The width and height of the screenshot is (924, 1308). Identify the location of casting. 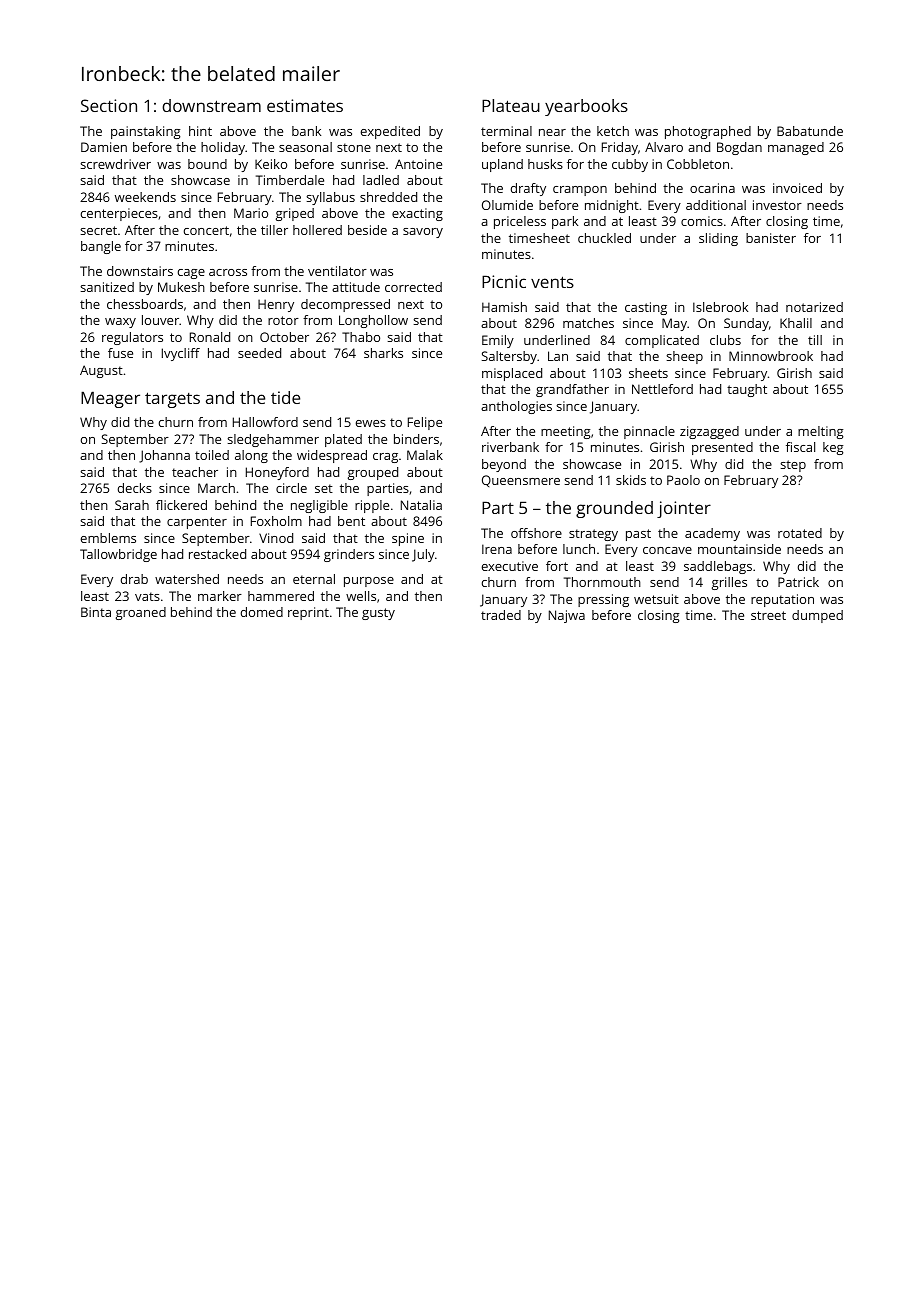
(646, 308).
